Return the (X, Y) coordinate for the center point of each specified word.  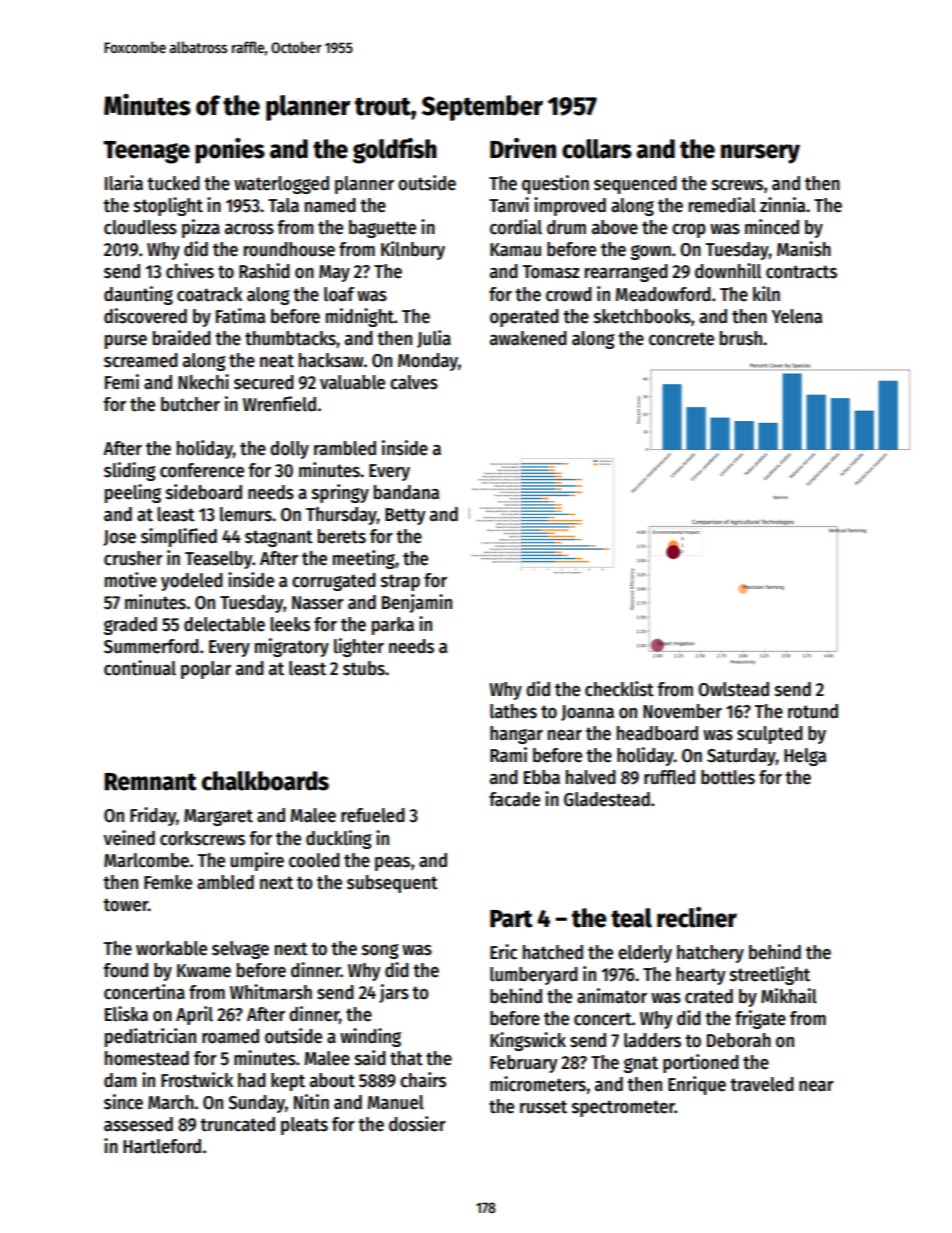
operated (524, 318)
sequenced (635, 185)
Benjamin (417, 603)
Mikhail (789, 996)
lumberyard (534, 976)
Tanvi (509, 205)
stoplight (168, 206)
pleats (304, 1126)
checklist (619, 689)
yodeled (192, 582)
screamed (141, 360)
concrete (681, 339)
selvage (240, 950)
